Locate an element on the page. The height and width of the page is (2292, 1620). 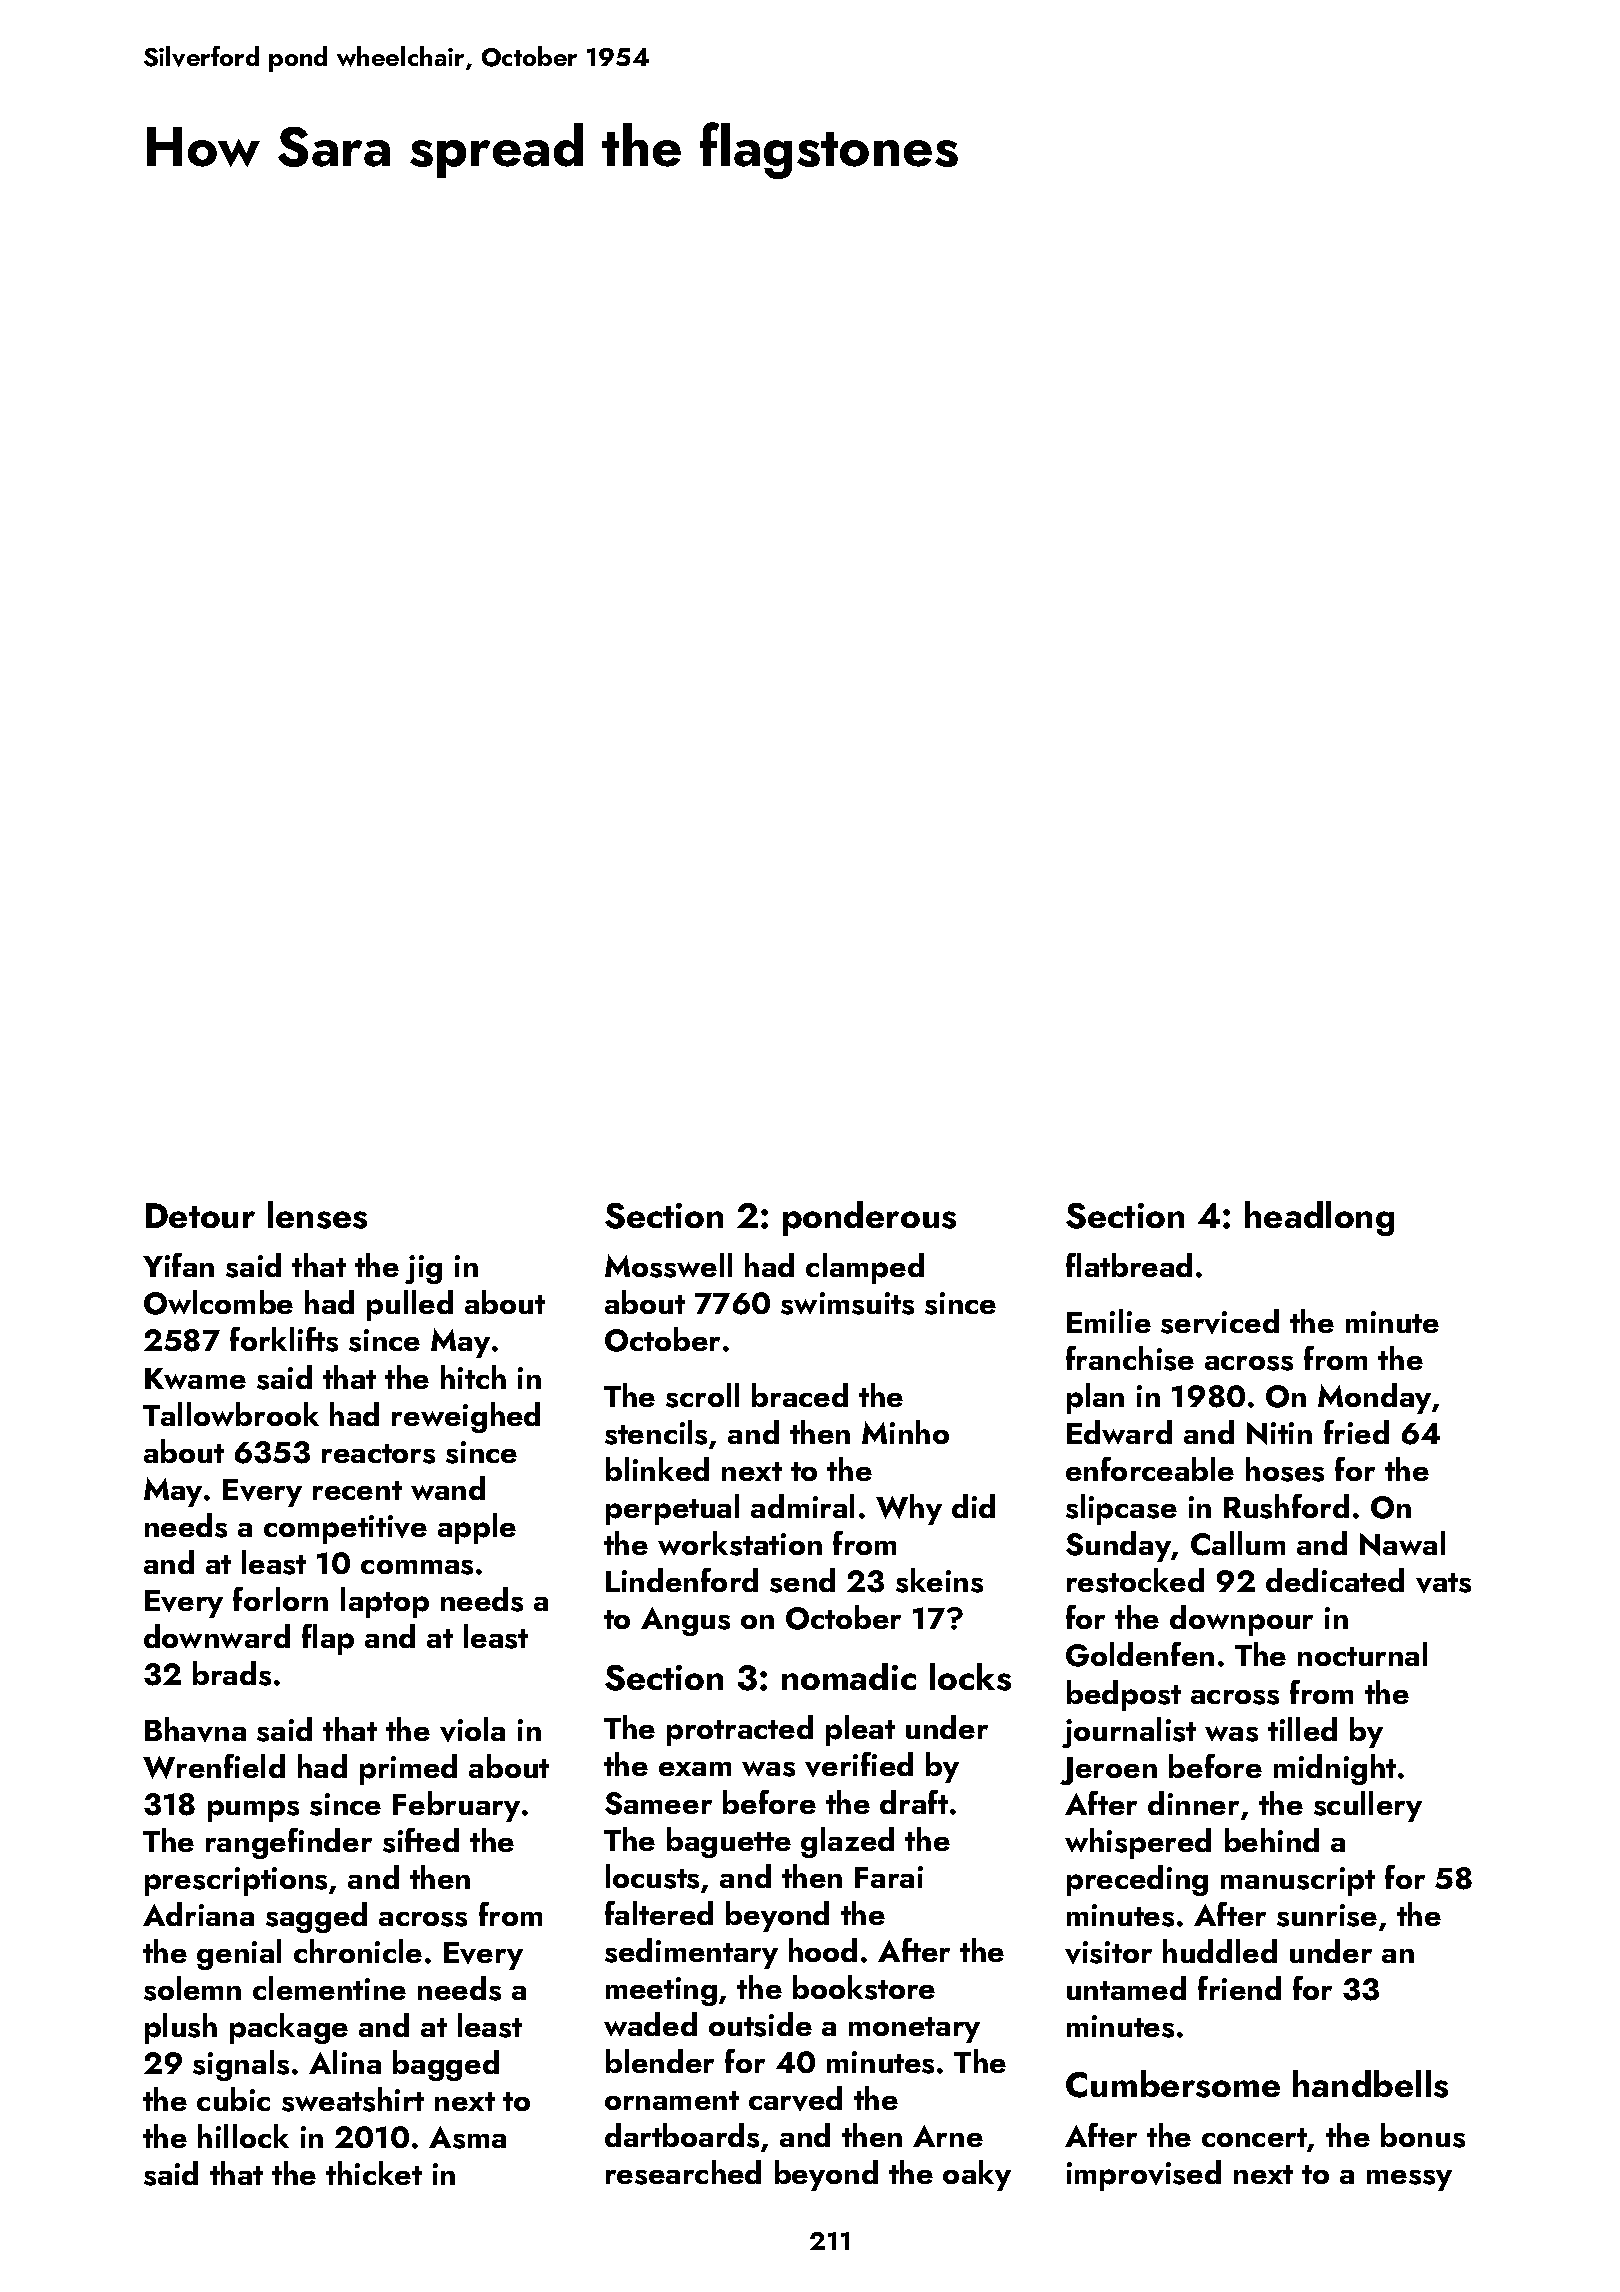
lenses is located at coordinates (317, 1215).
